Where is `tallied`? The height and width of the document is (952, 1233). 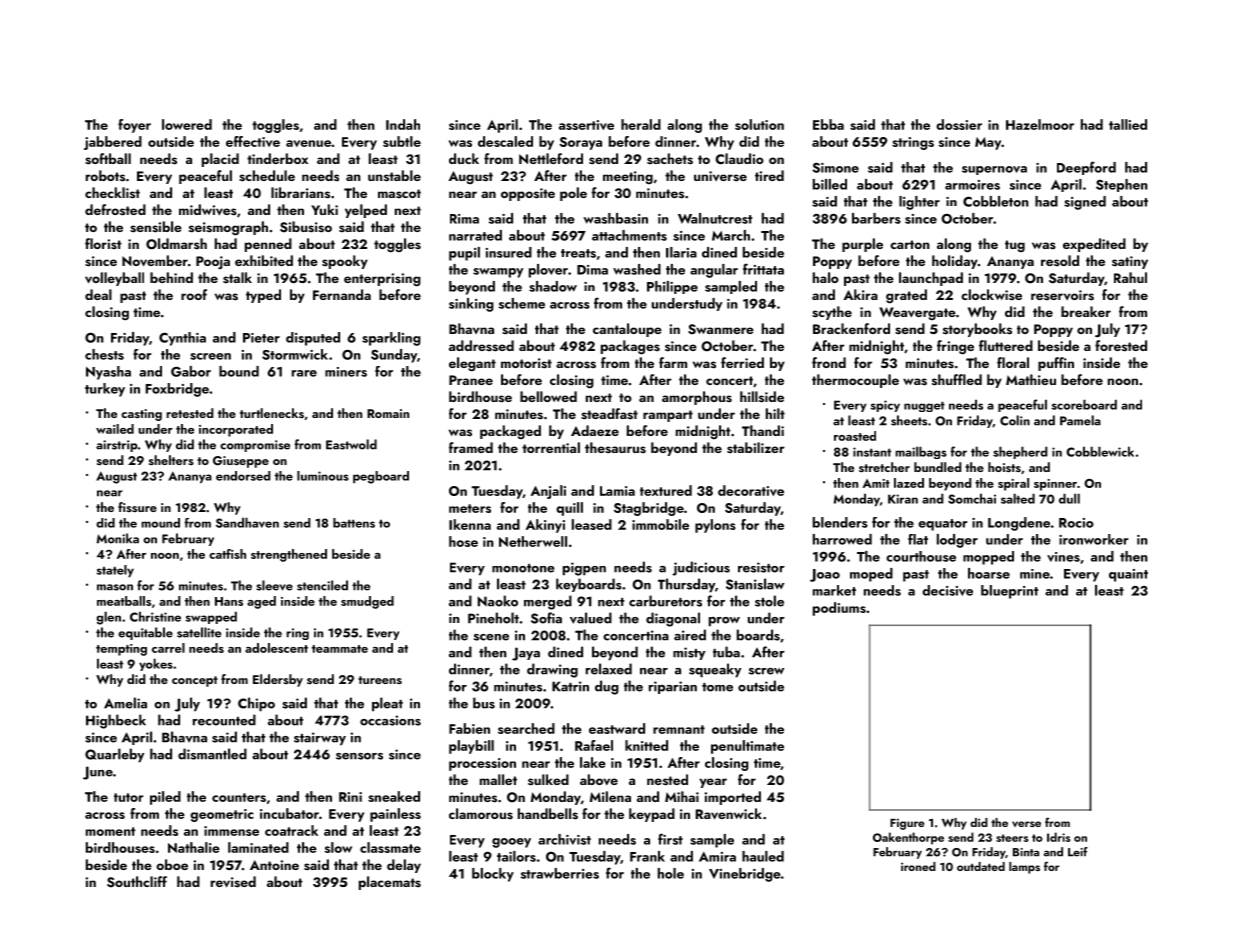 tallied is located at coordinates (1128, 124).
